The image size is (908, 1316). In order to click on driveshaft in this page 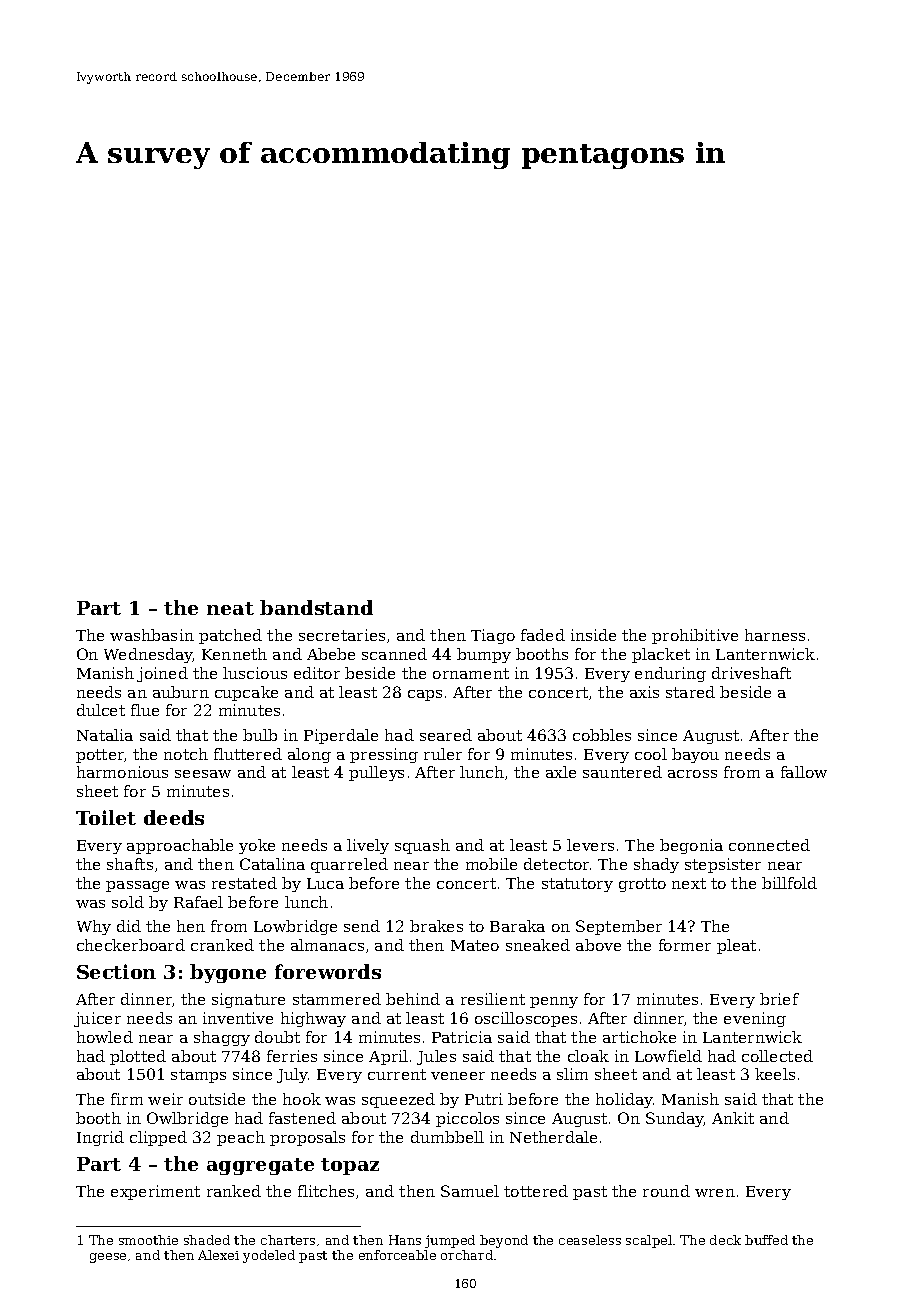, I will do `click(751, 673)`.
